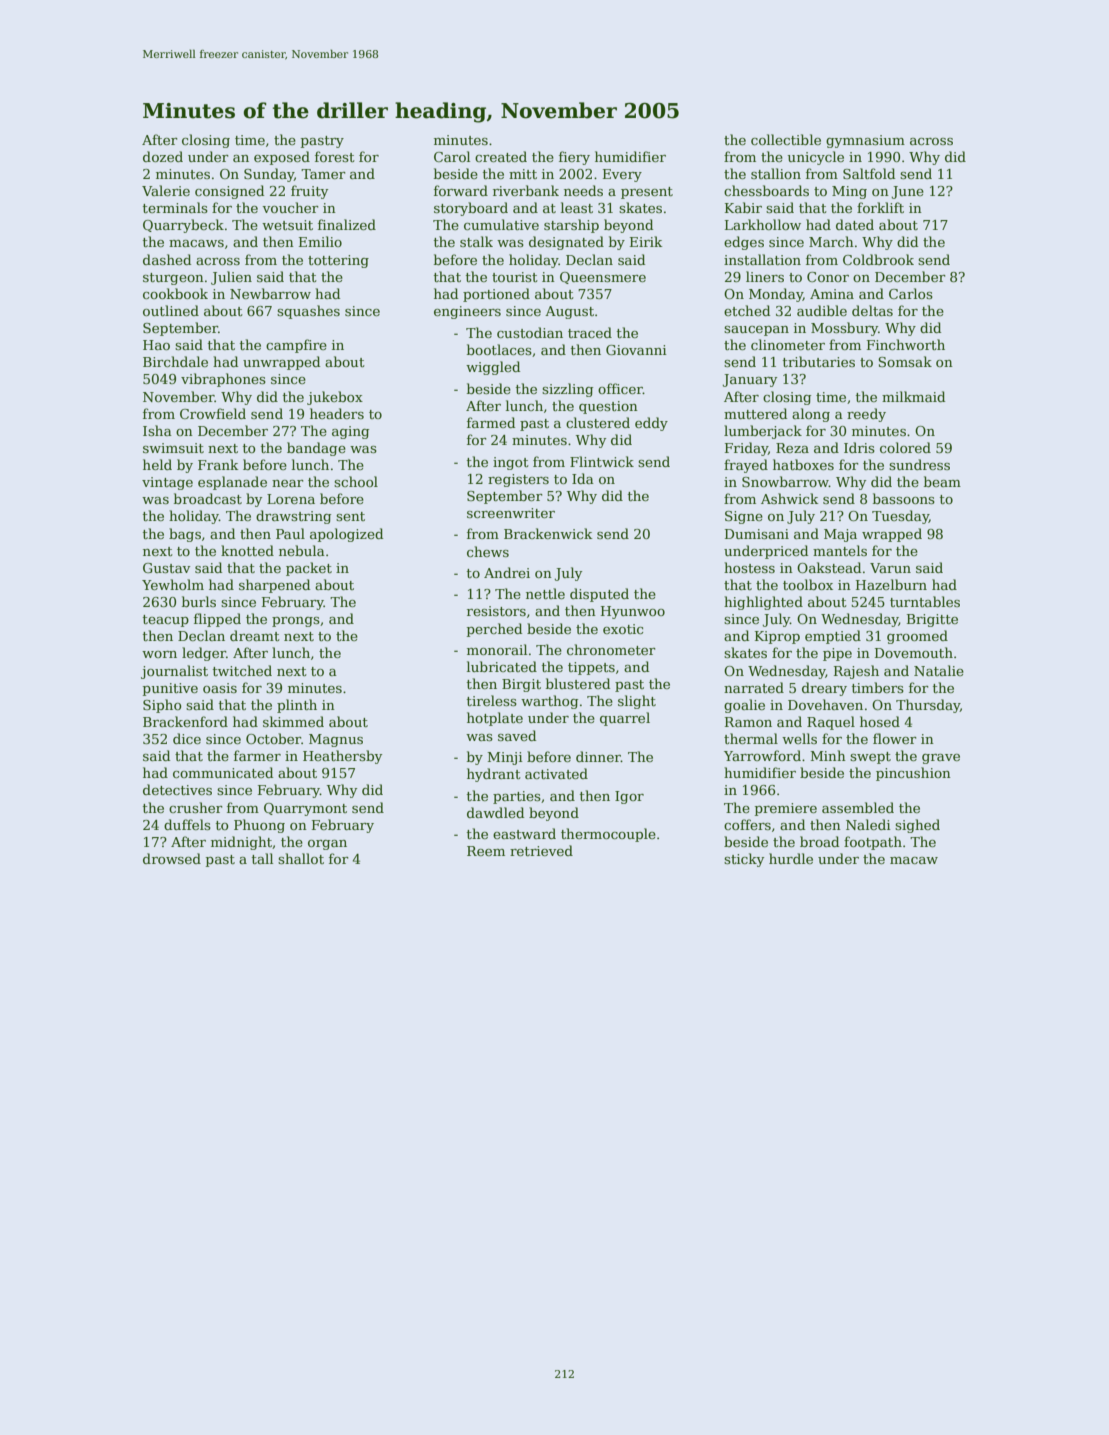 The width and height of the screenshot is (1109, 1435). What do you see at coordinates (906, 344) in the screenshot?
I see `Finchworth` at bounding box center [906, 344].
